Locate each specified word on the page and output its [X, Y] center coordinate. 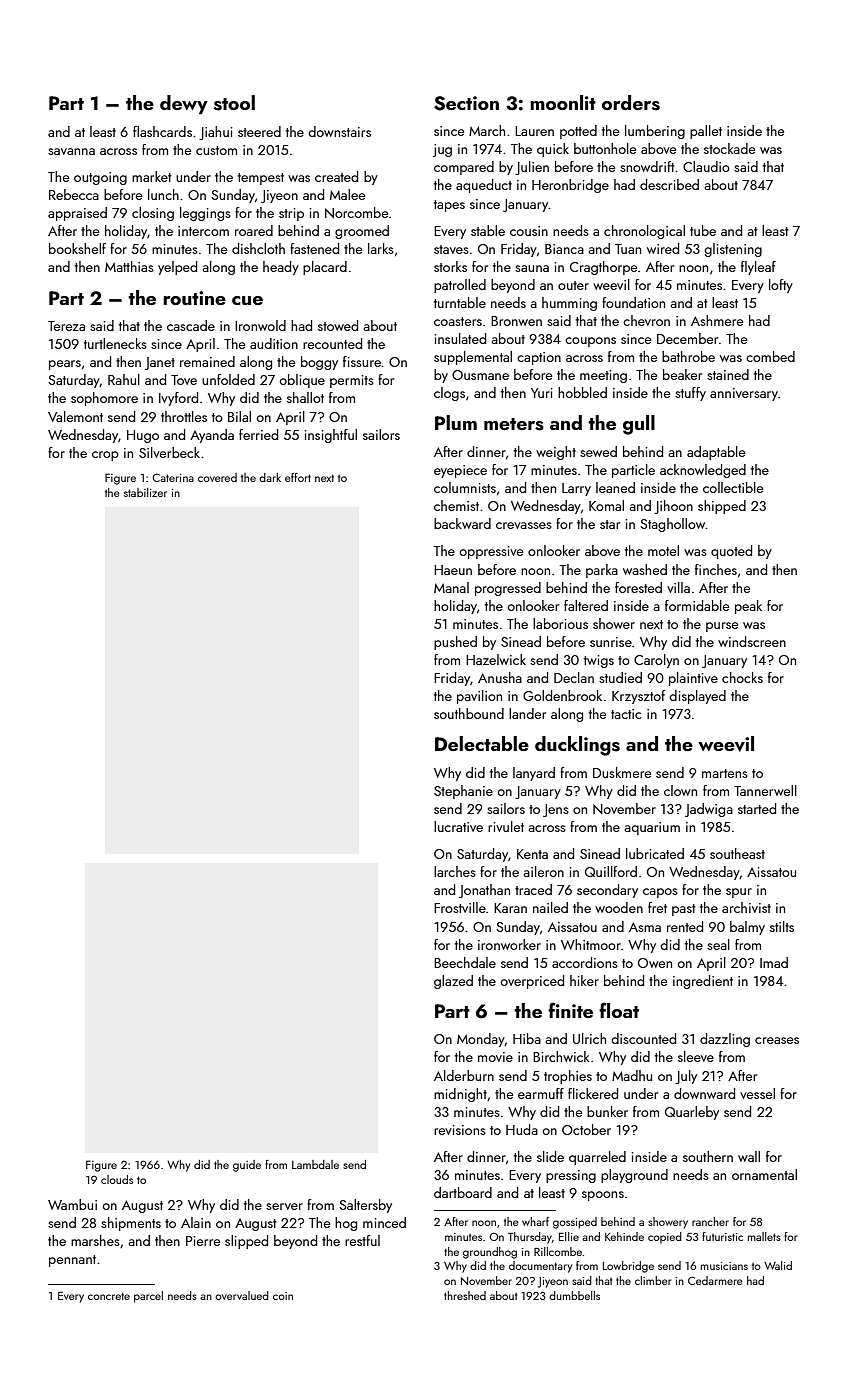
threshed [465, 1295]
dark [270, 477]
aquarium [652, 828]
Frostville [460, 907]
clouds [117, 1179]
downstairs [339, 131]
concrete [109, 1296]
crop [105, 456]
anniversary [744, 394]
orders [631, 103]
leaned [615, 487]
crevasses [524, 525]
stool [234, 103]
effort [298, 477]
